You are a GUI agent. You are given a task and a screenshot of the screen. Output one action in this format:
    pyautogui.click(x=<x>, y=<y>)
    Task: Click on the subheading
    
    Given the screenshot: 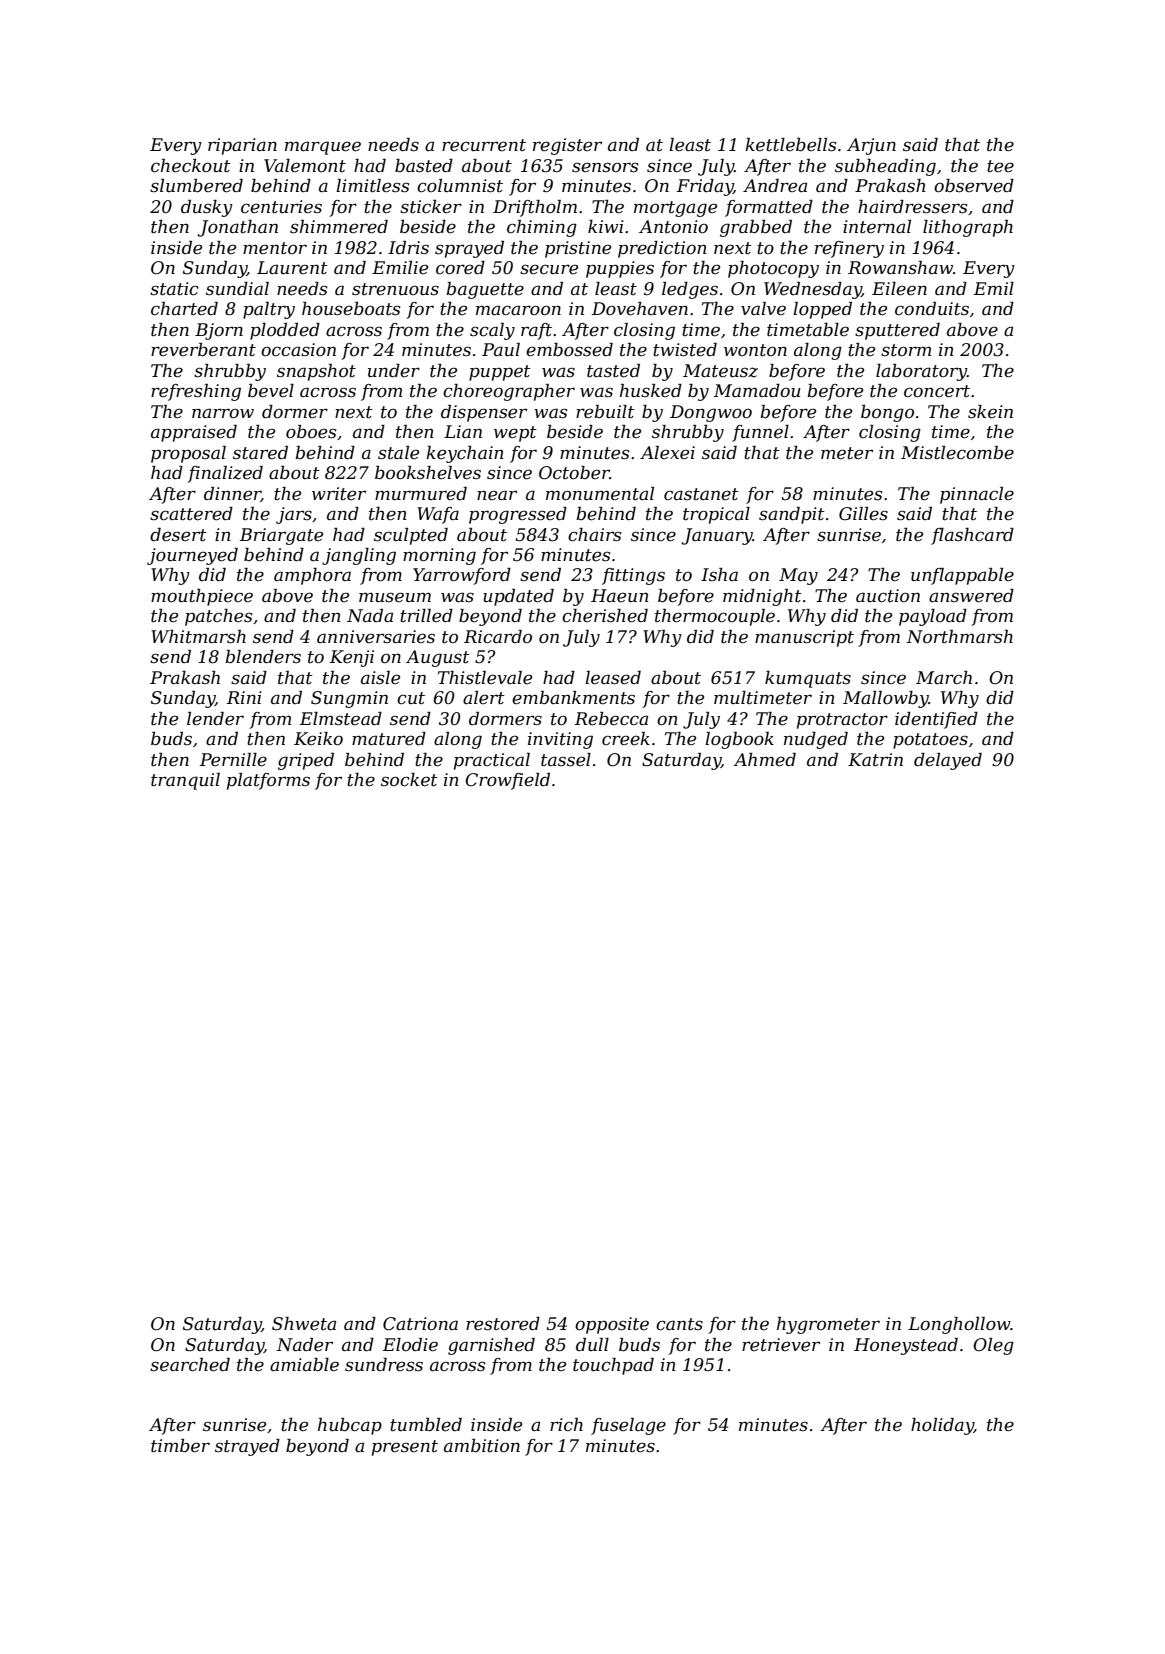 What is the action you would take?
    pyautogui.click(x=885, y=167)
